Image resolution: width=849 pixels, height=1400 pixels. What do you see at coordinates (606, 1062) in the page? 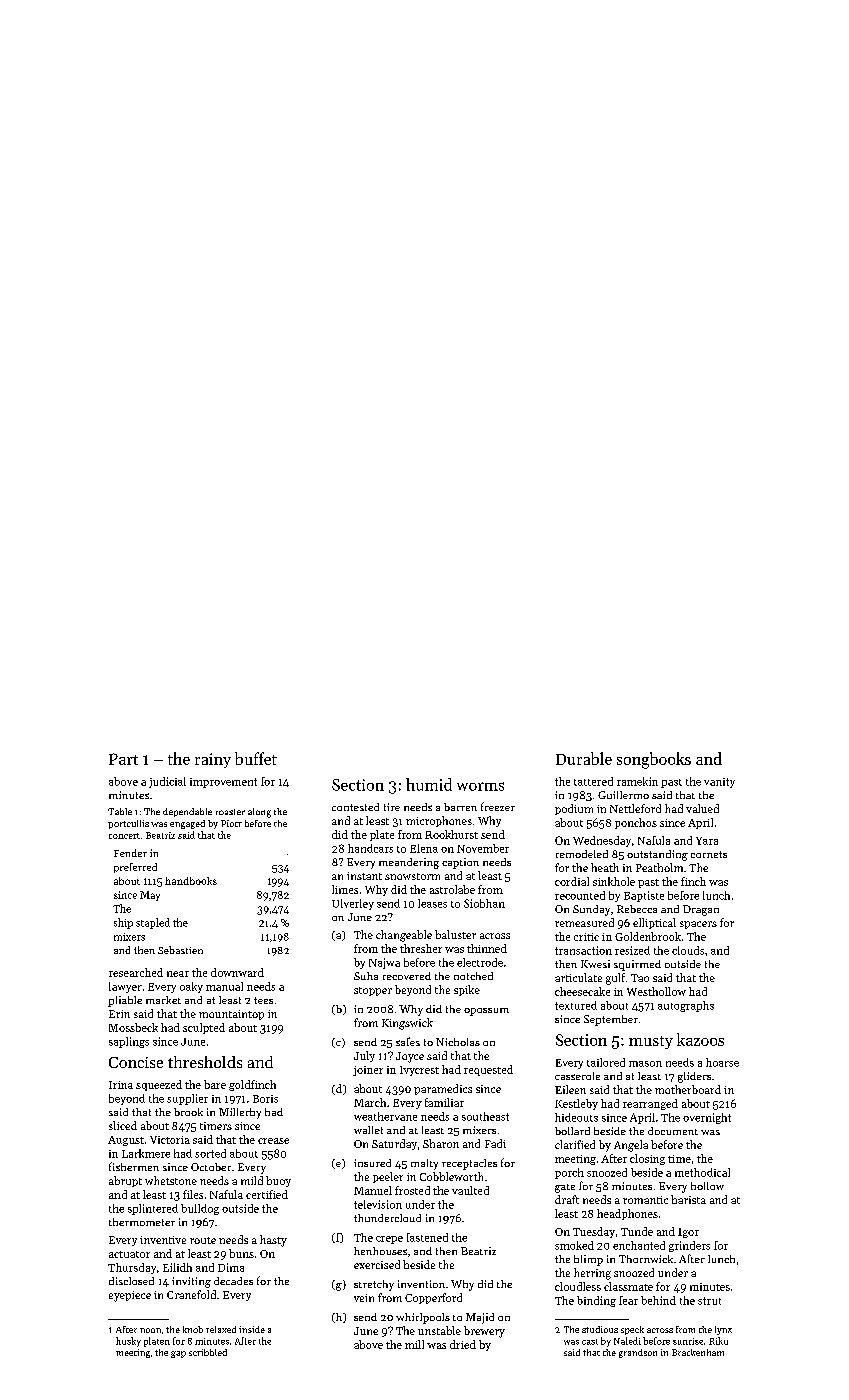
I see `tailored` at bounding box center [606, 1062].
